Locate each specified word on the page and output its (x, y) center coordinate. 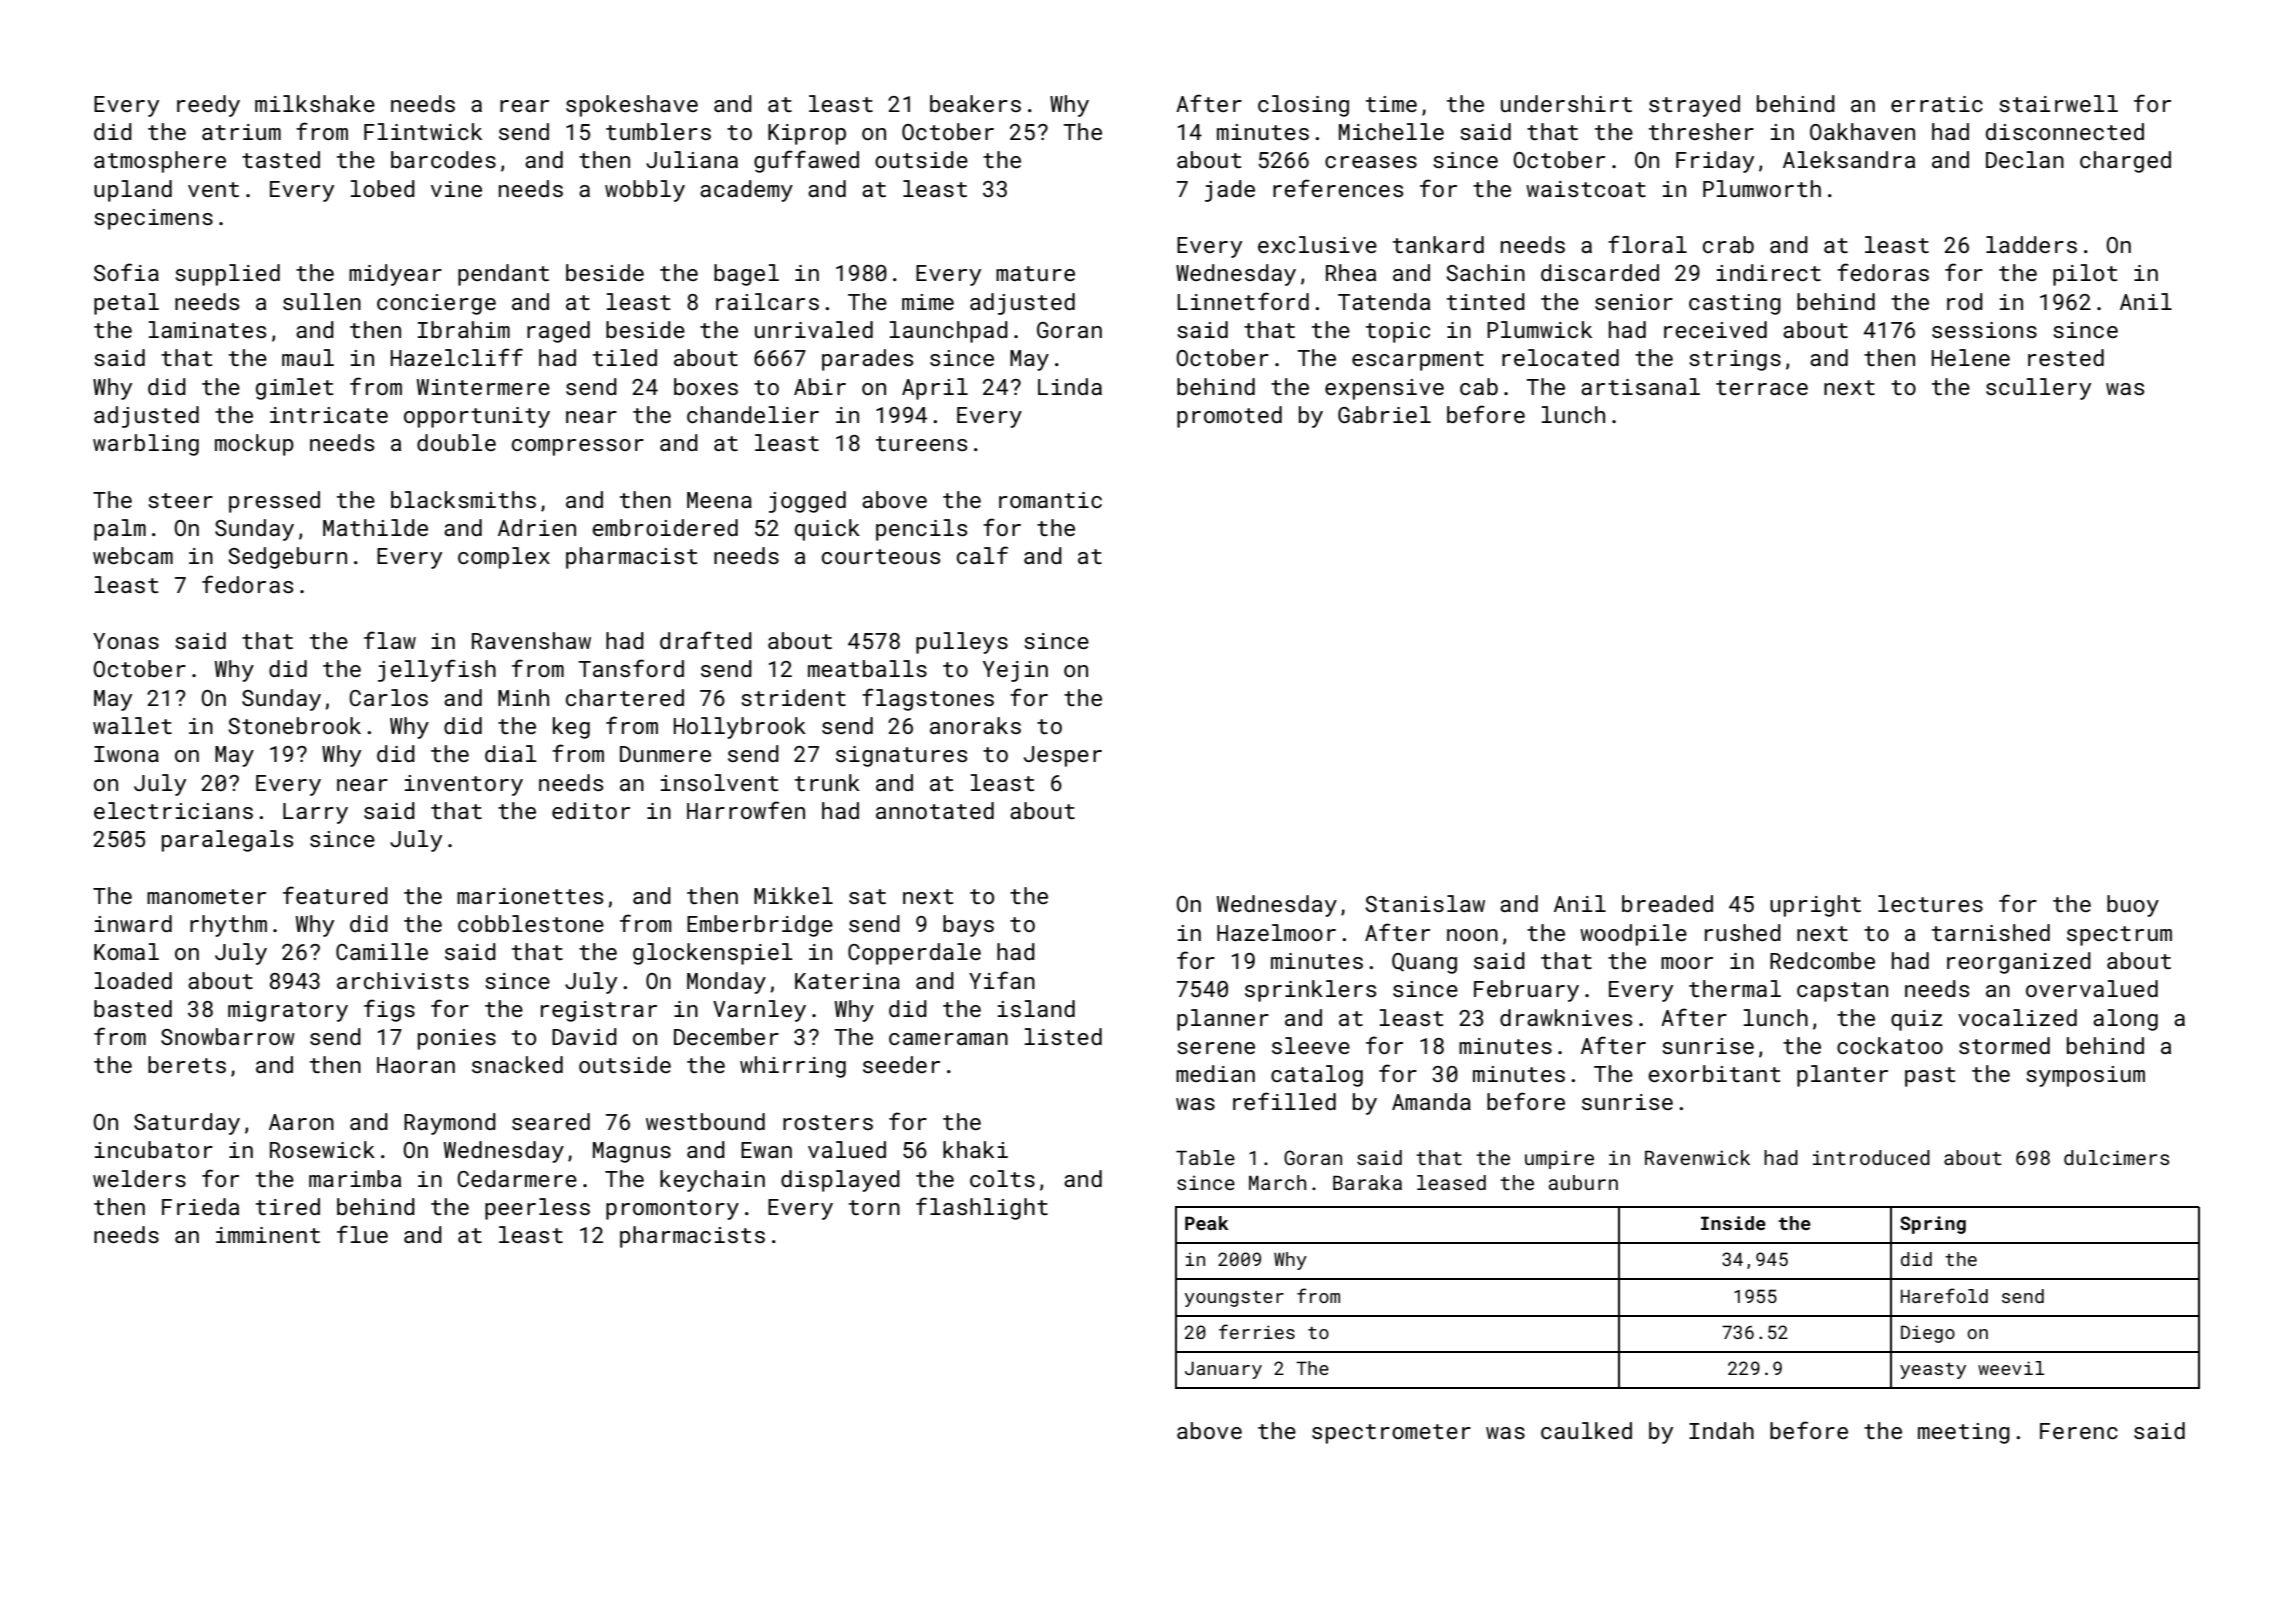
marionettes (530, 896)
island (1036, 1008)
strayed (1694, 106)
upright (1815, 906)
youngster (1234, 1299)
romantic (1050, 500)
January (1223, 1370)
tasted (281, 159)
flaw (390, 640)
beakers (975, 103)
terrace (1762, 387)
